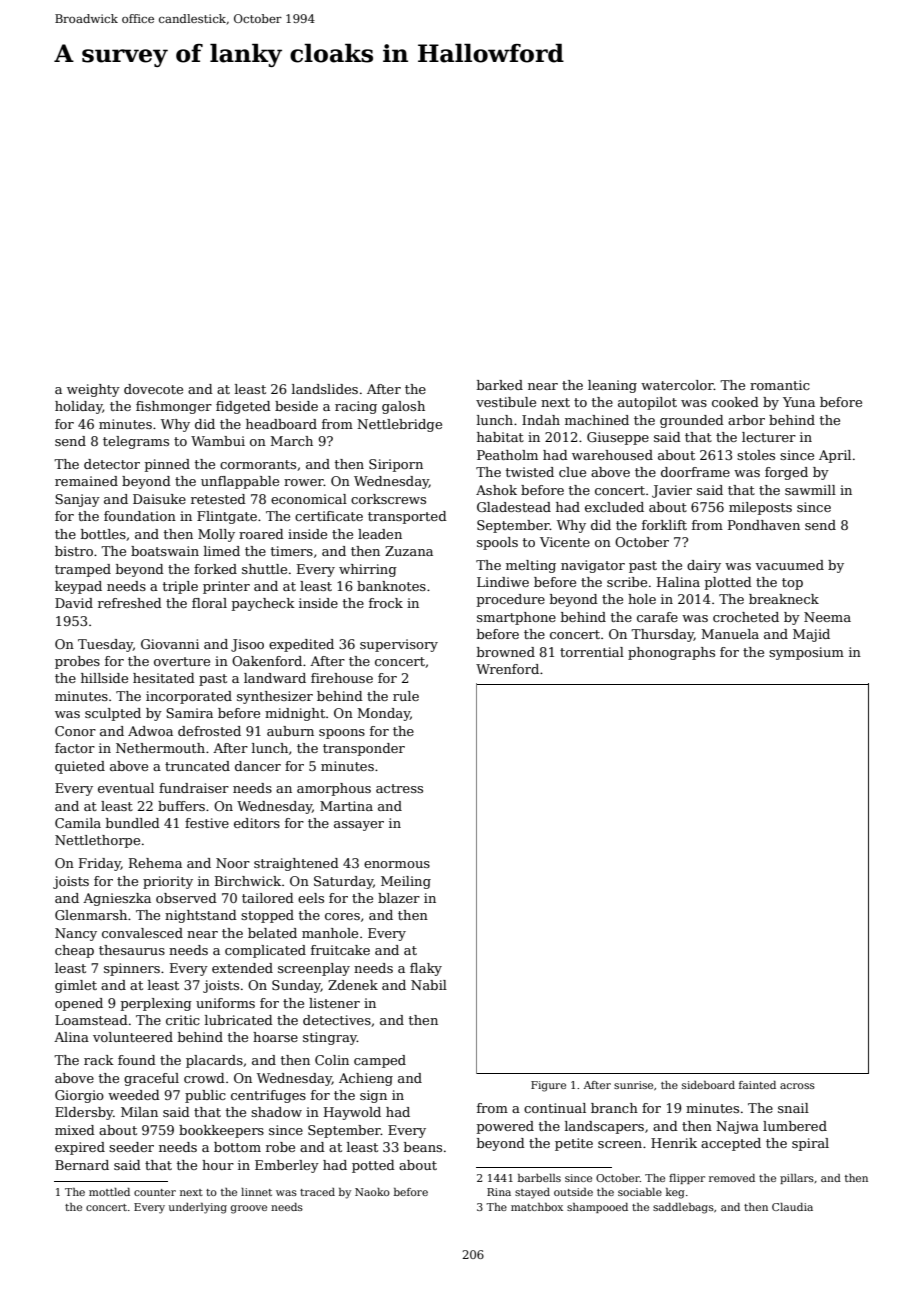 This screenshot has width=924, height=1308. Describe the element at coordinates (732, 1178) in the screenshot. I see `removed` at that location.
